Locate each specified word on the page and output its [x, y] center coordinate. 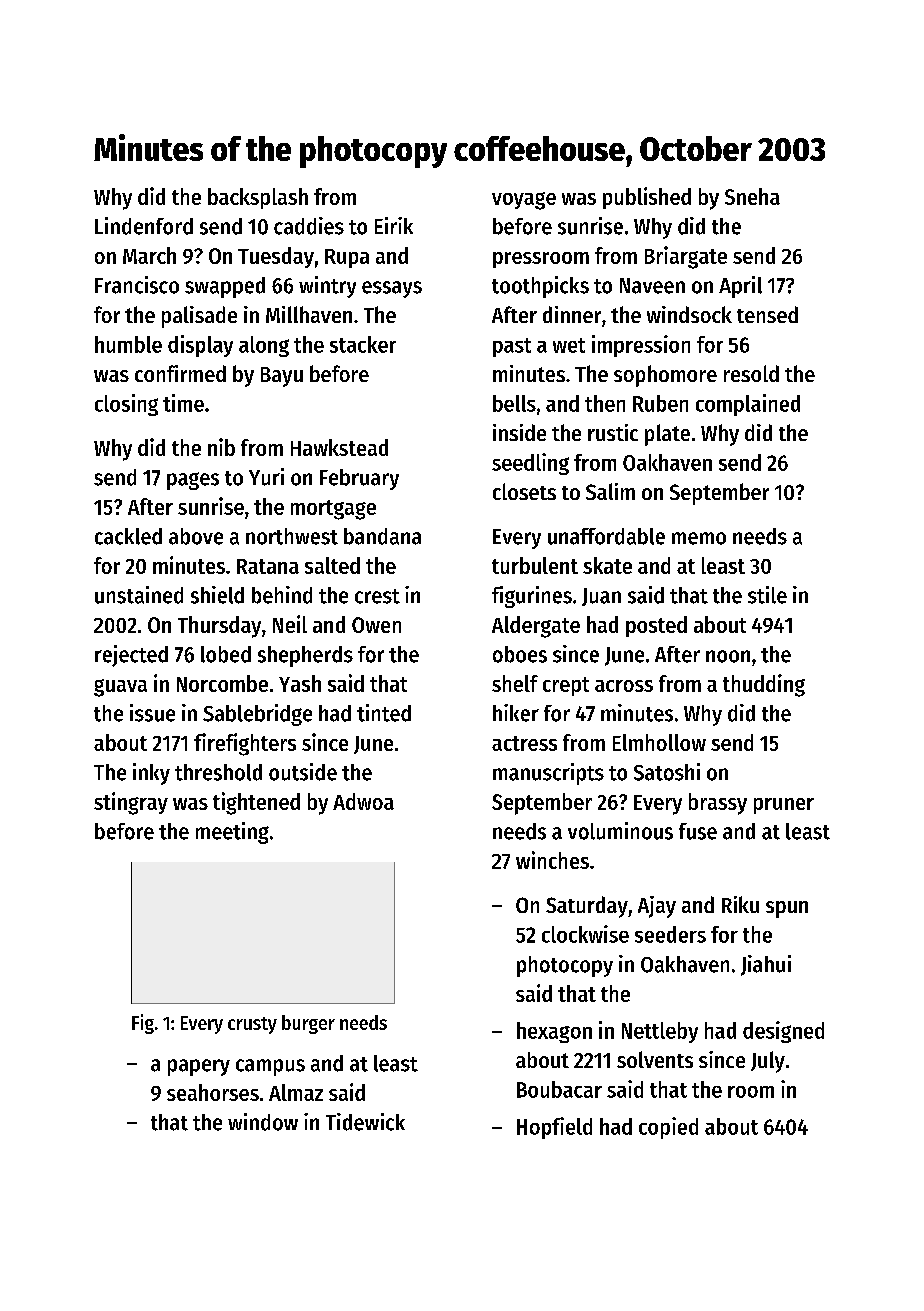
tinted [384, 713]
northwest [292, 536]
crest [377, 596]
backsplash [258, 198]
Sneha [752, 196]
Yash [300, 683]
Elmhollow [659, 742]
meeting [232, 833]
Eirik [394, 225]
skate [607, 565]
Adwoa [363, 801]
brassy [718, 804]
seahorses [213, 1092]
